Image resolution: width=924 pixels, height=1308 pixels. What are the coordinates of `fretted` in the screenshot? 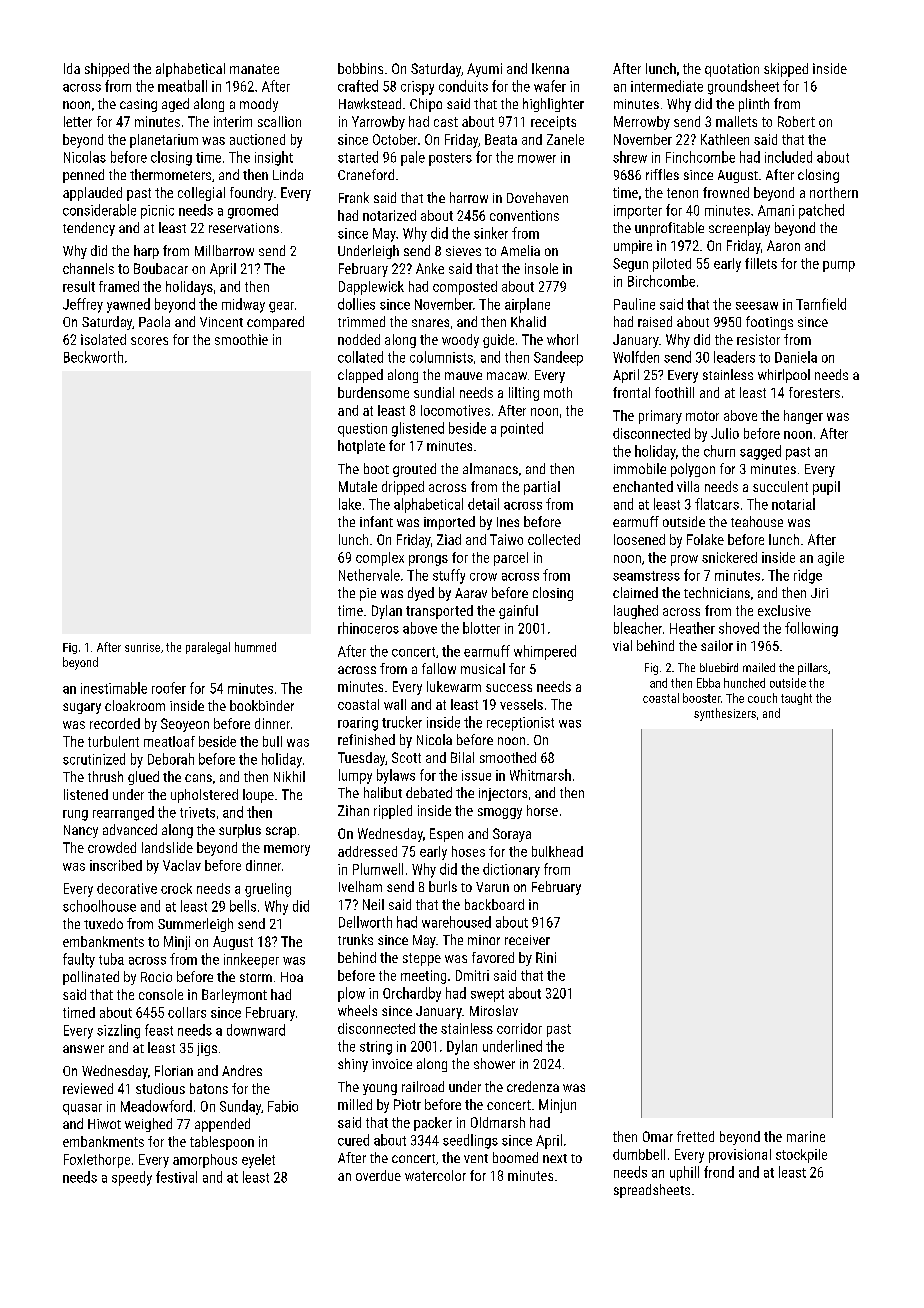 It's located at (695, 1136).
